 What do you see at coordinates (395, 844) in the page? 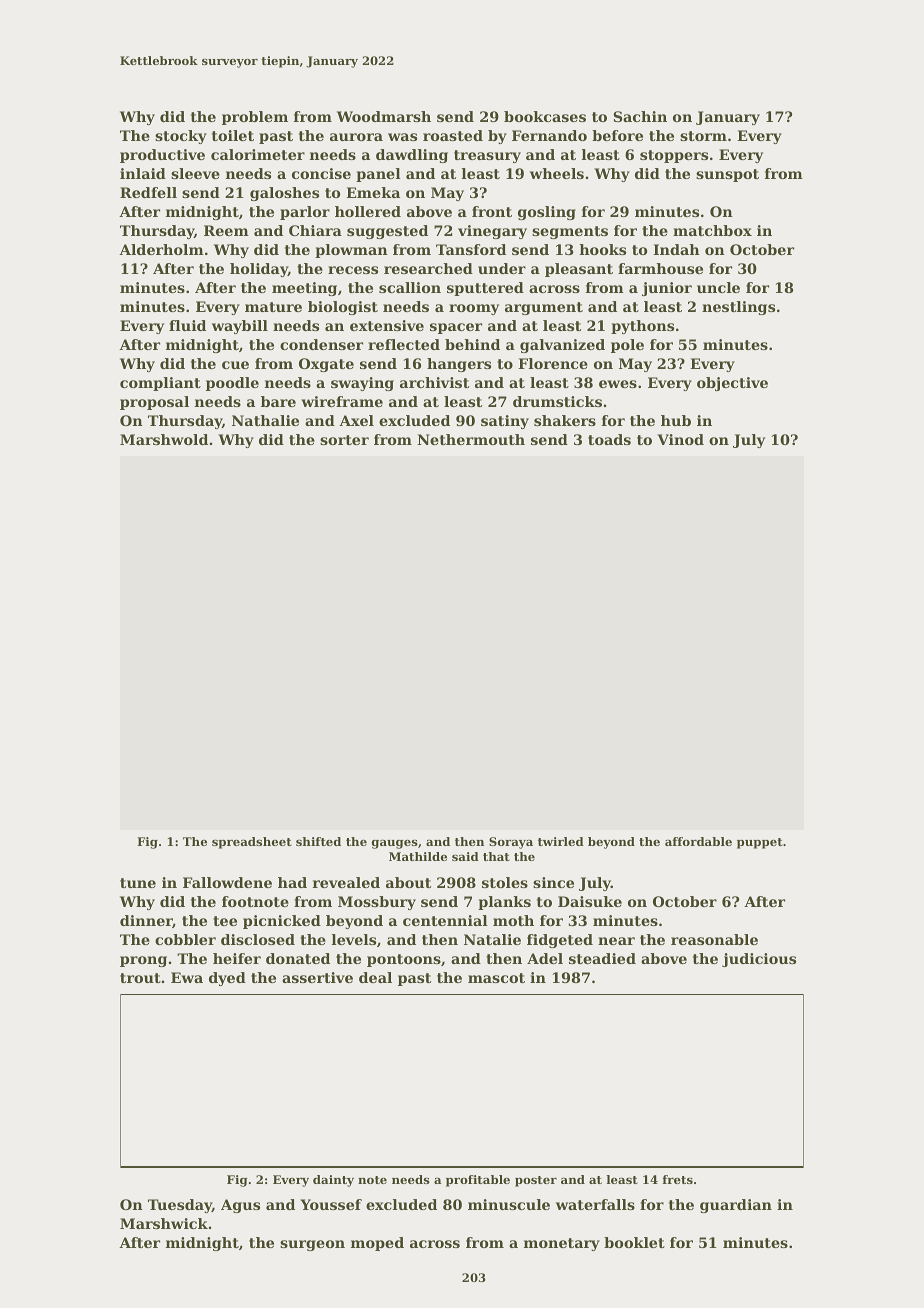
I see `gauges` at bounding box center [395, 844].
